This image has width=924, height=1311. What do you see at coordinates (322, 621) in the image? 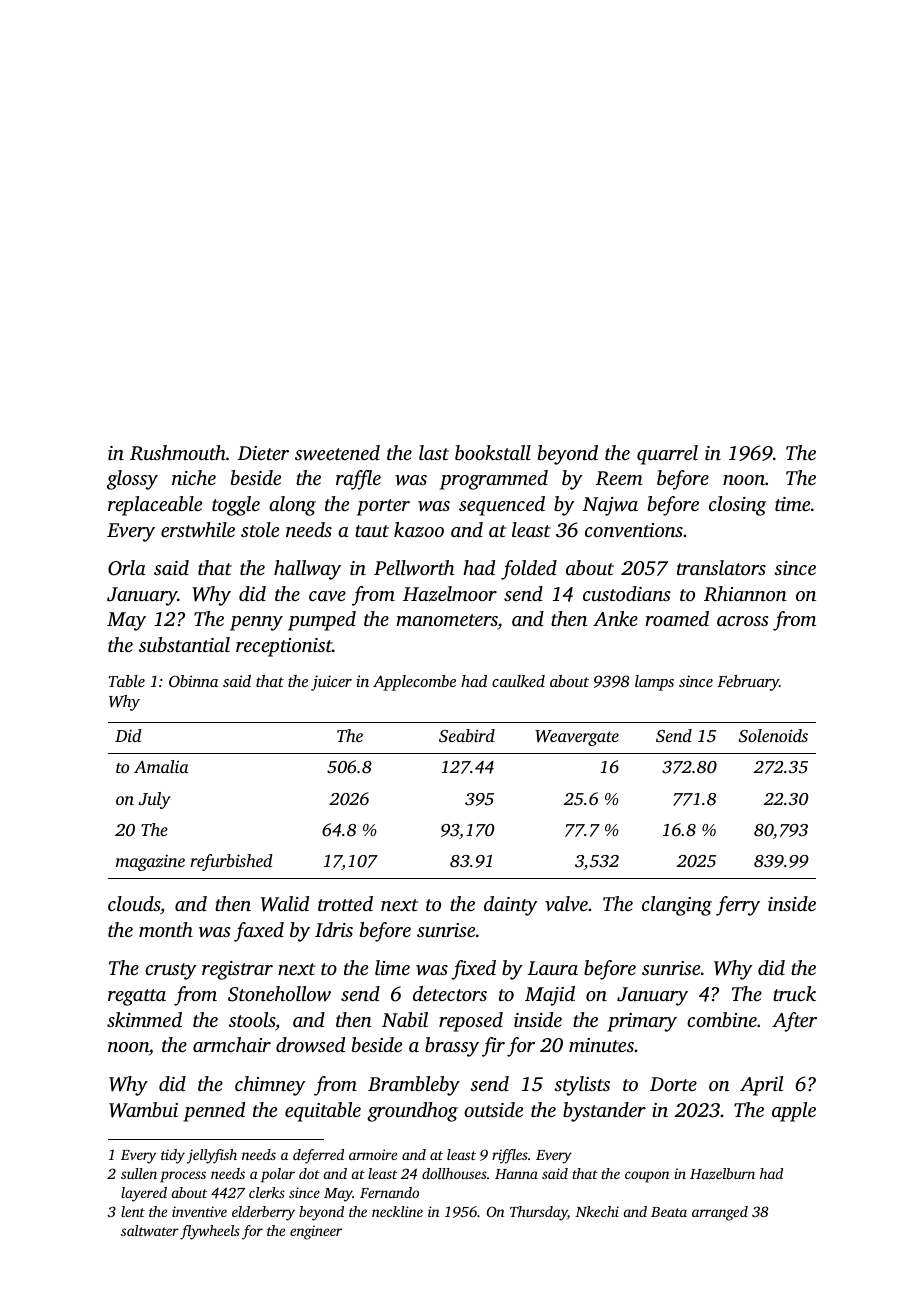
I see `pumped` at bounding box center [322, 621].
